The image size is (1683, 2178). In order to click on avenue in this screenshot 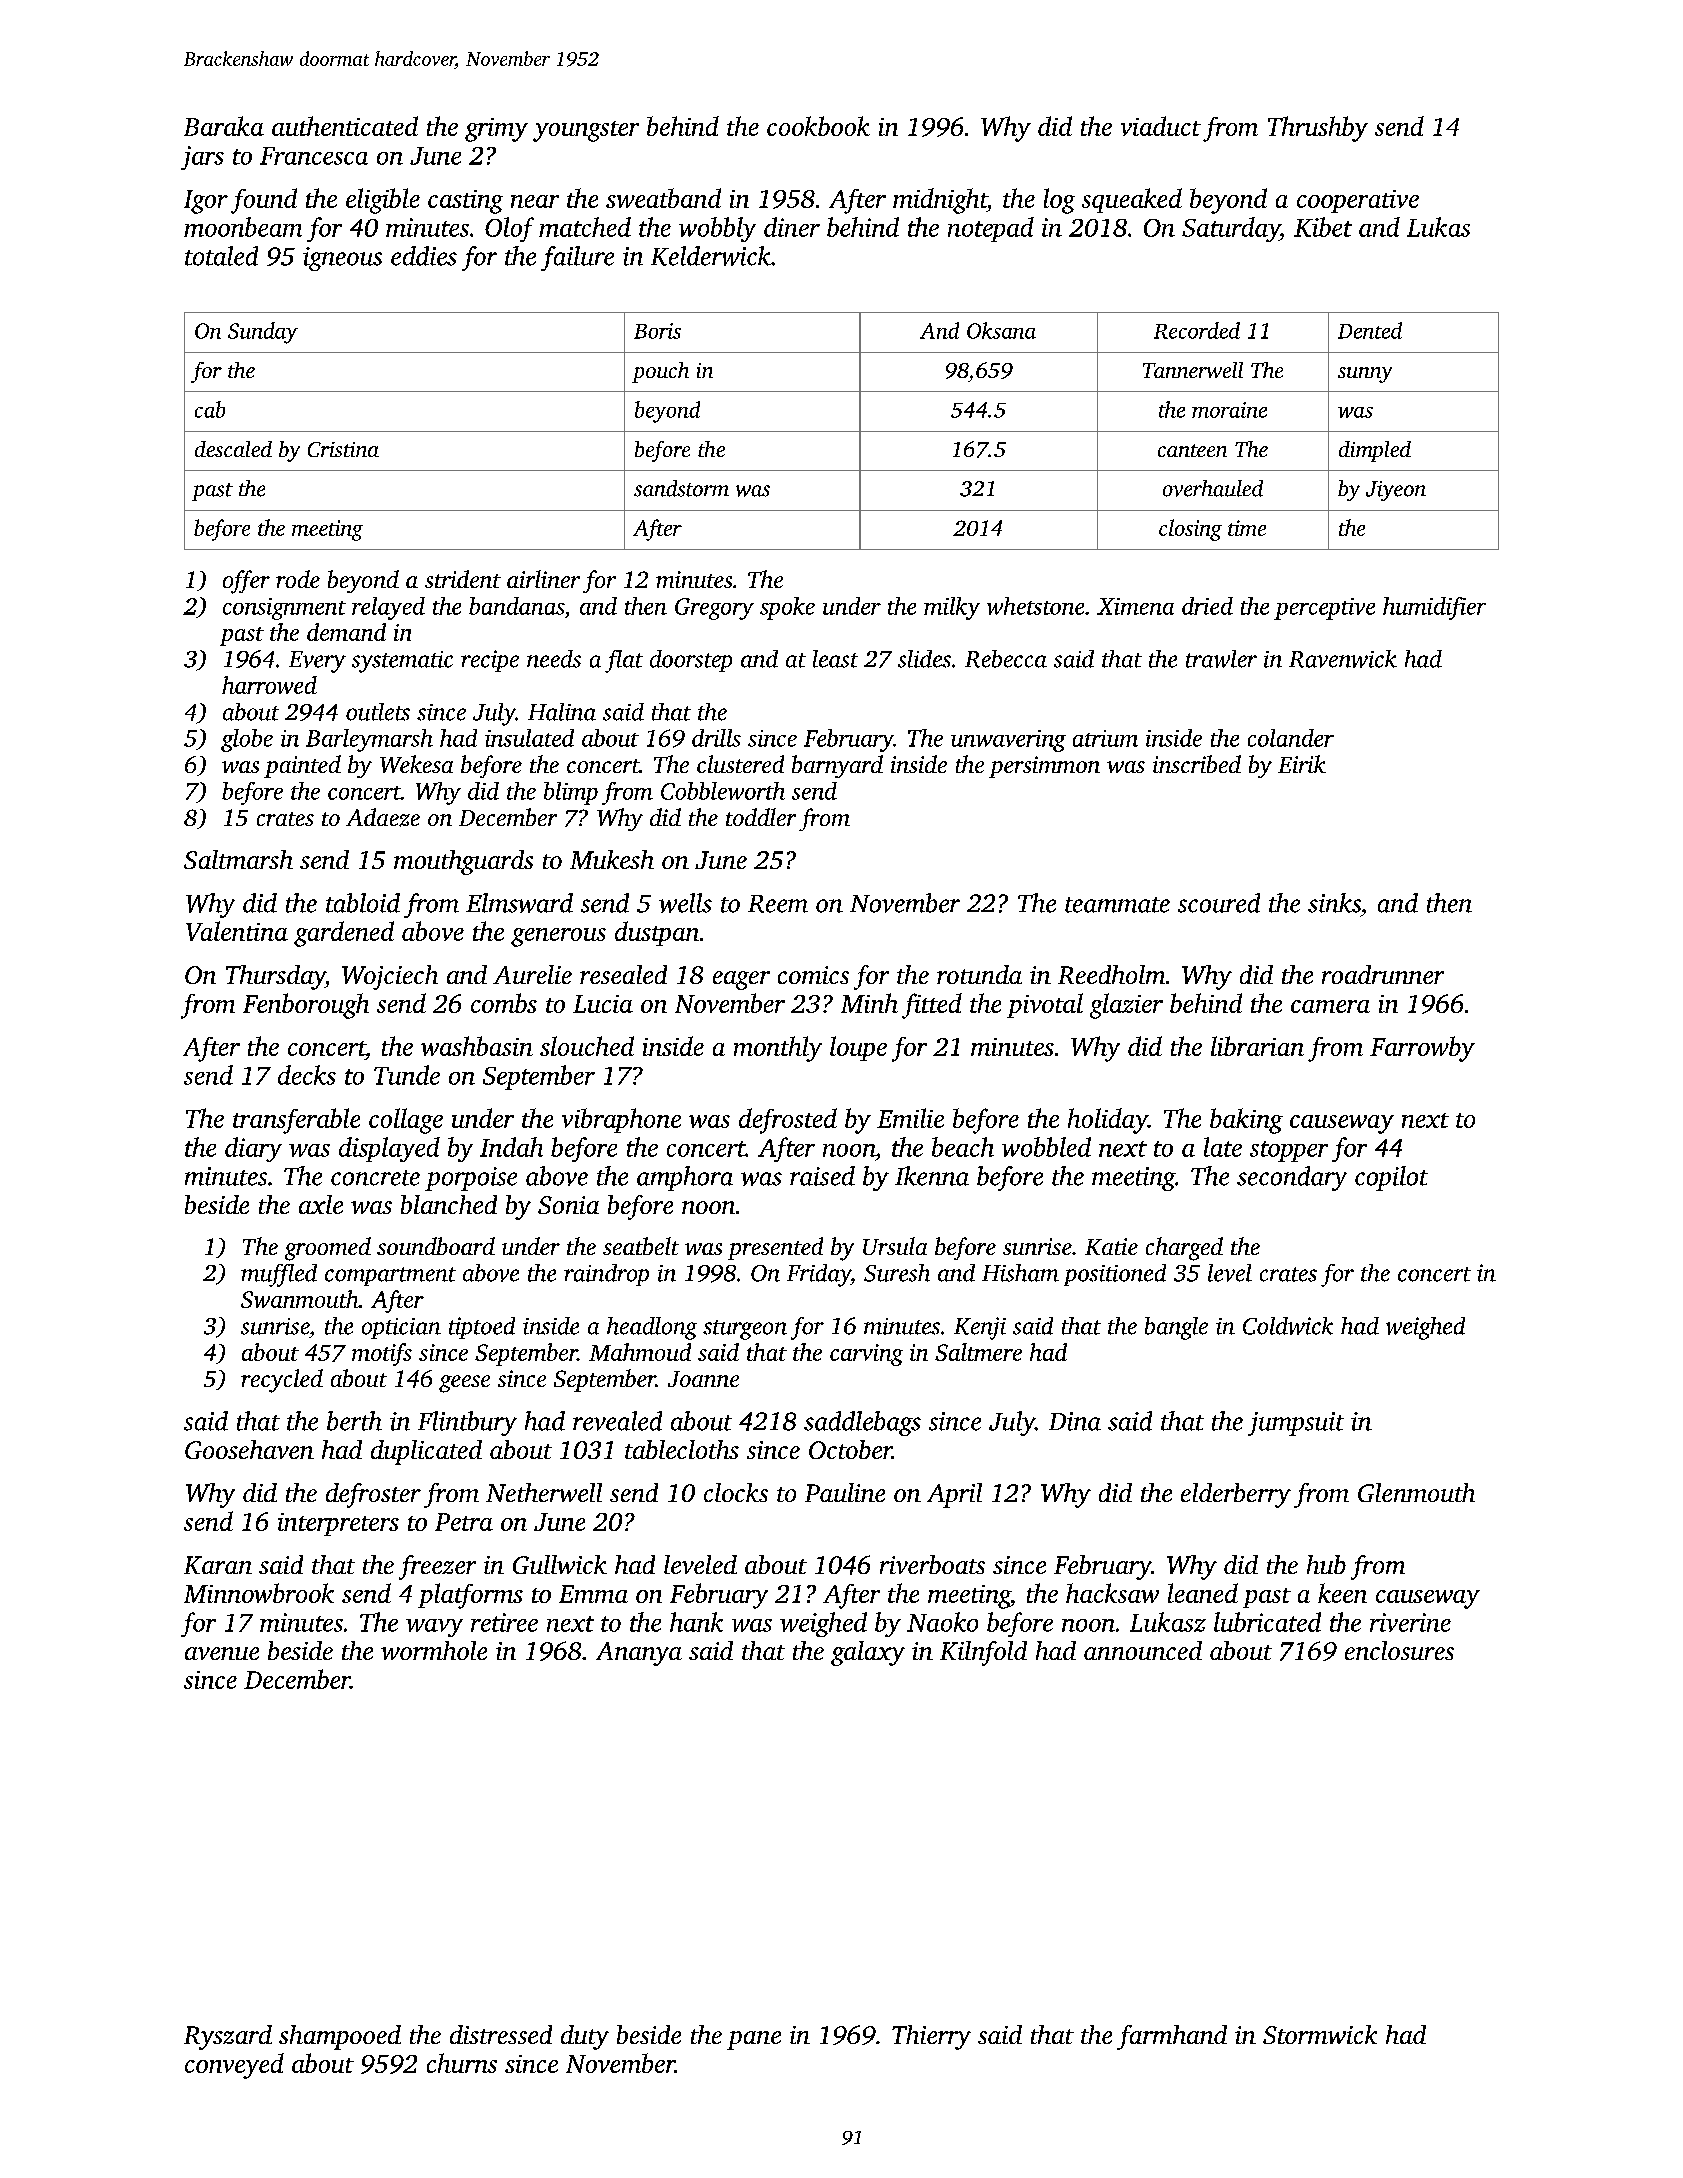, I will do `click(222, 1653)`.
